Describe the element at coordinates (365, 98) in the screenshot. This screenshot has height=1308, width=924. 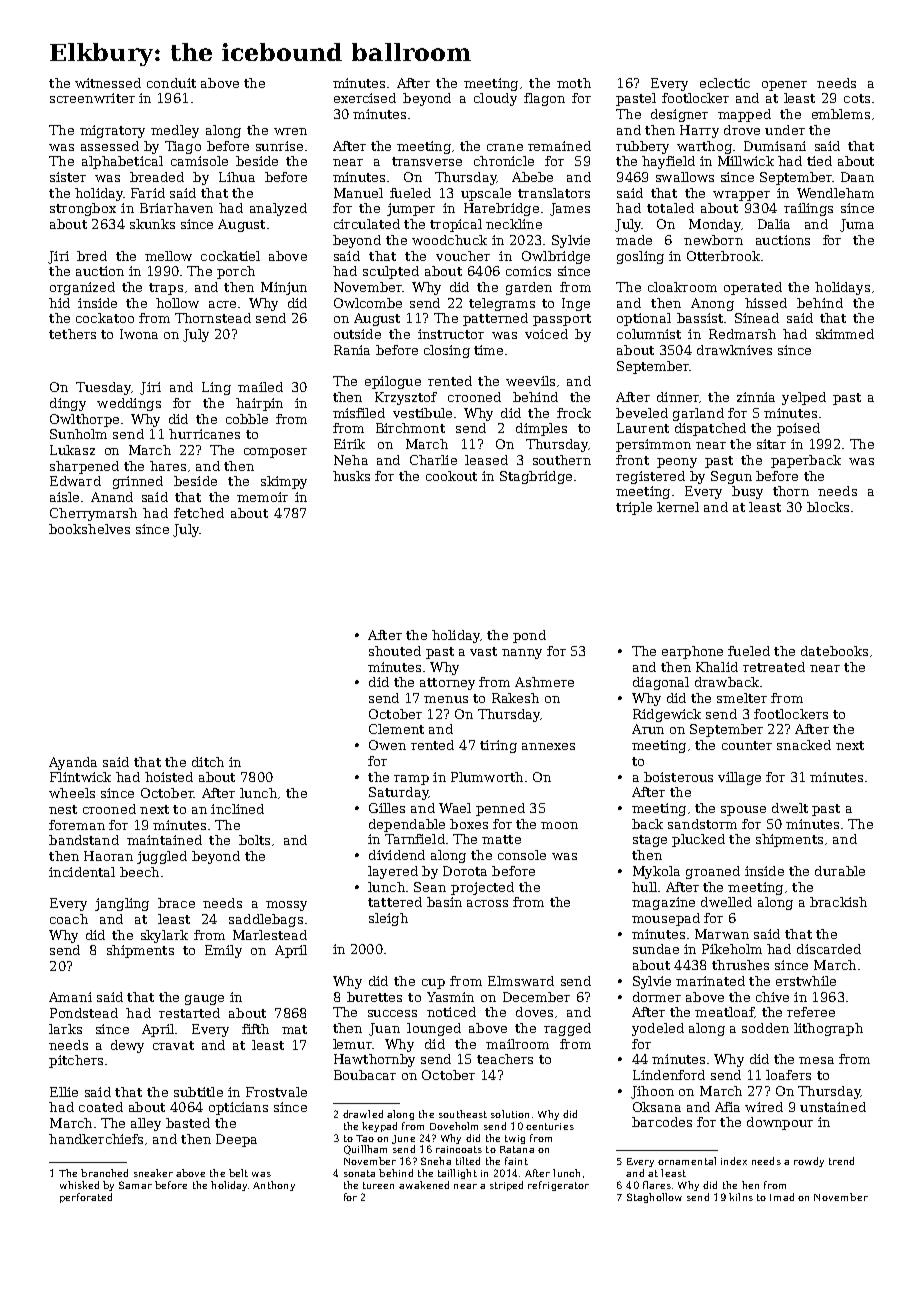
I see `exercised` at that location.
